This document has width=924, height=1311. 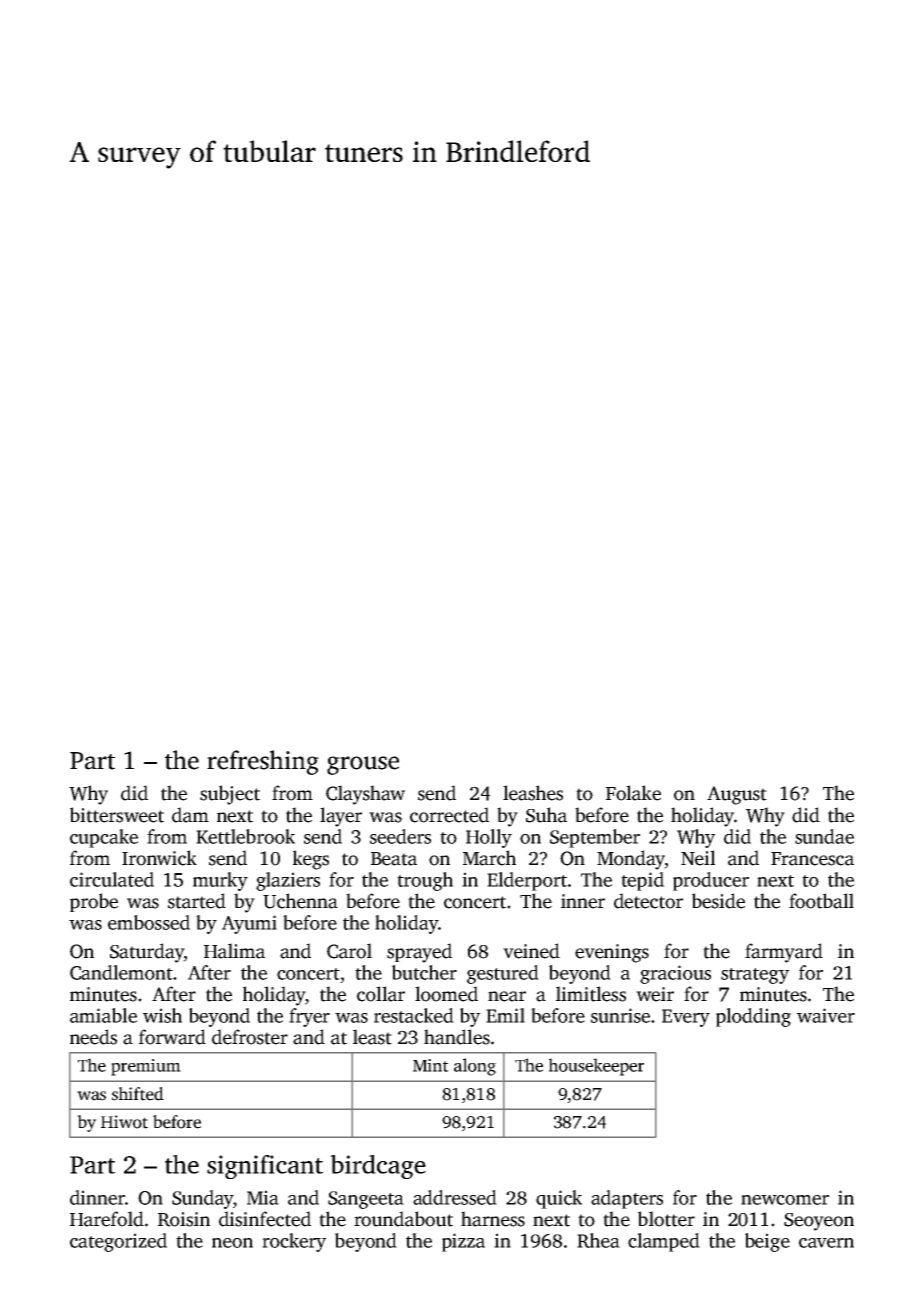 What do you see at coordinates (785, 1200) in the document?
I see `newcomer` at bounding box center [785, 1200].
